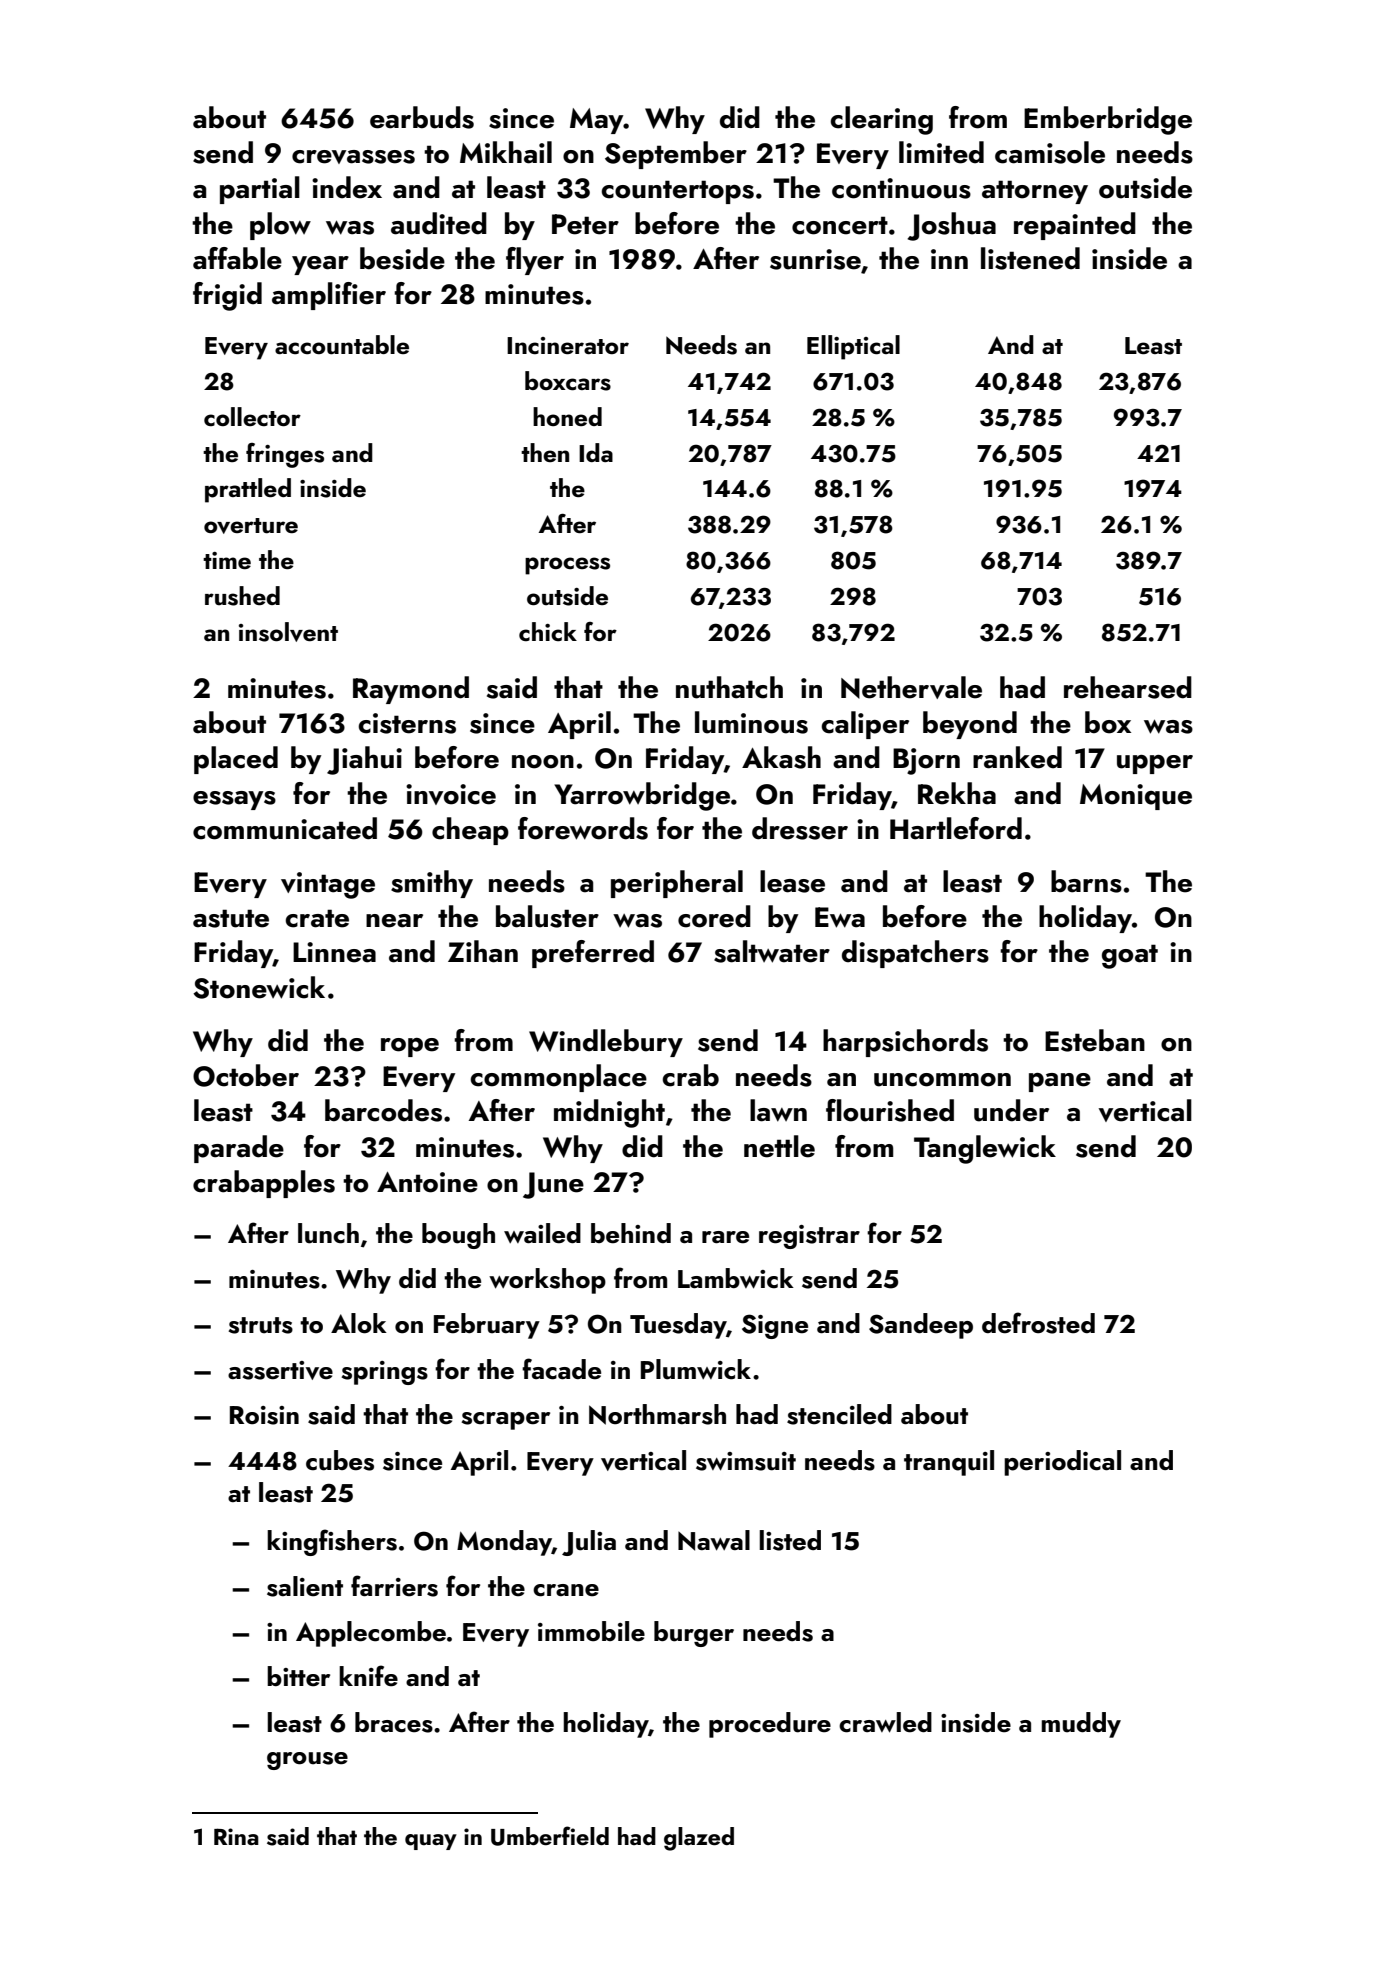  Describe the element at coordinates (678, 1326) in the document. I see `Tuesday` at that location.
